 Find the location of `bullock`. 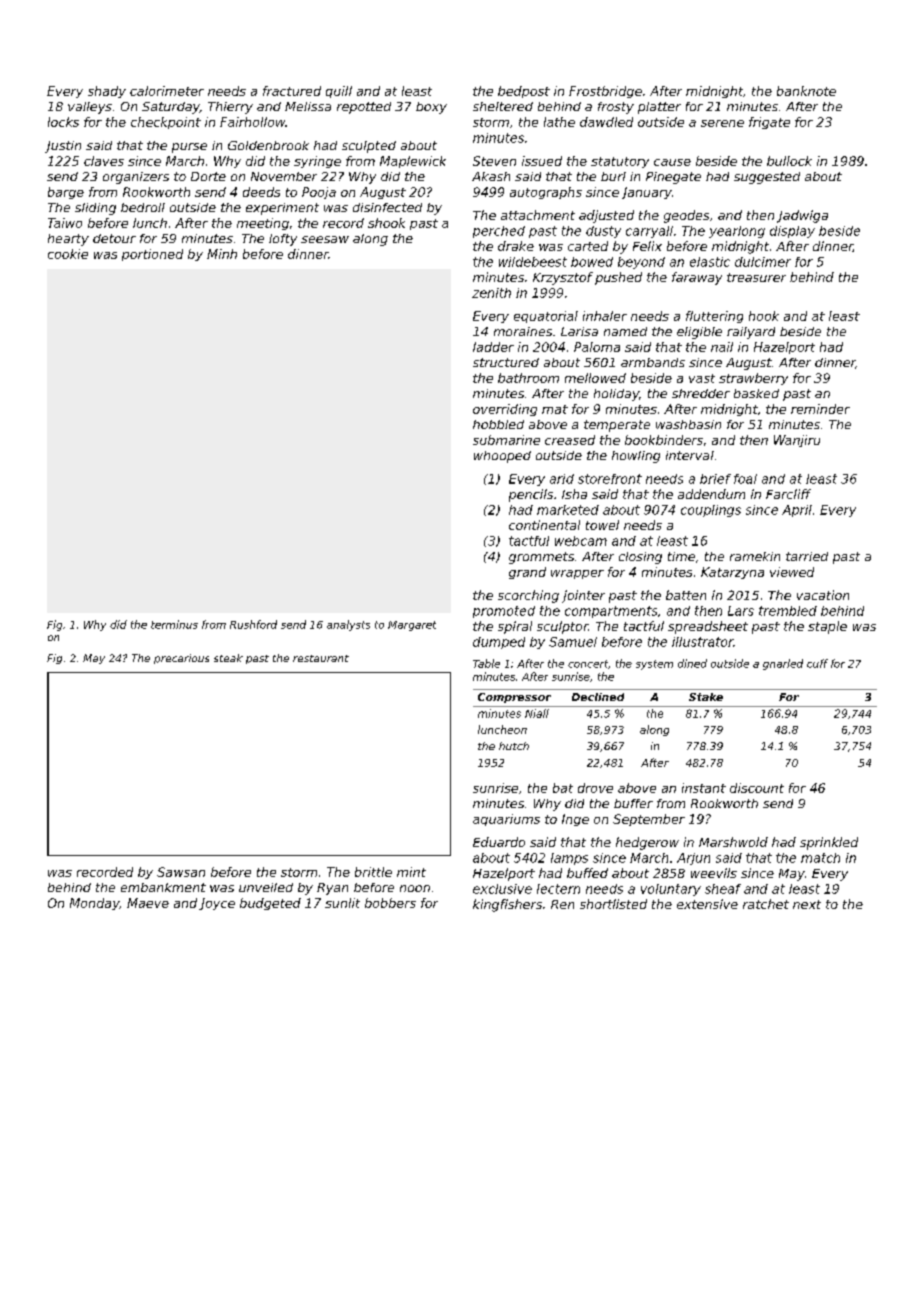

bullock is located at coordinates (789, 161).
